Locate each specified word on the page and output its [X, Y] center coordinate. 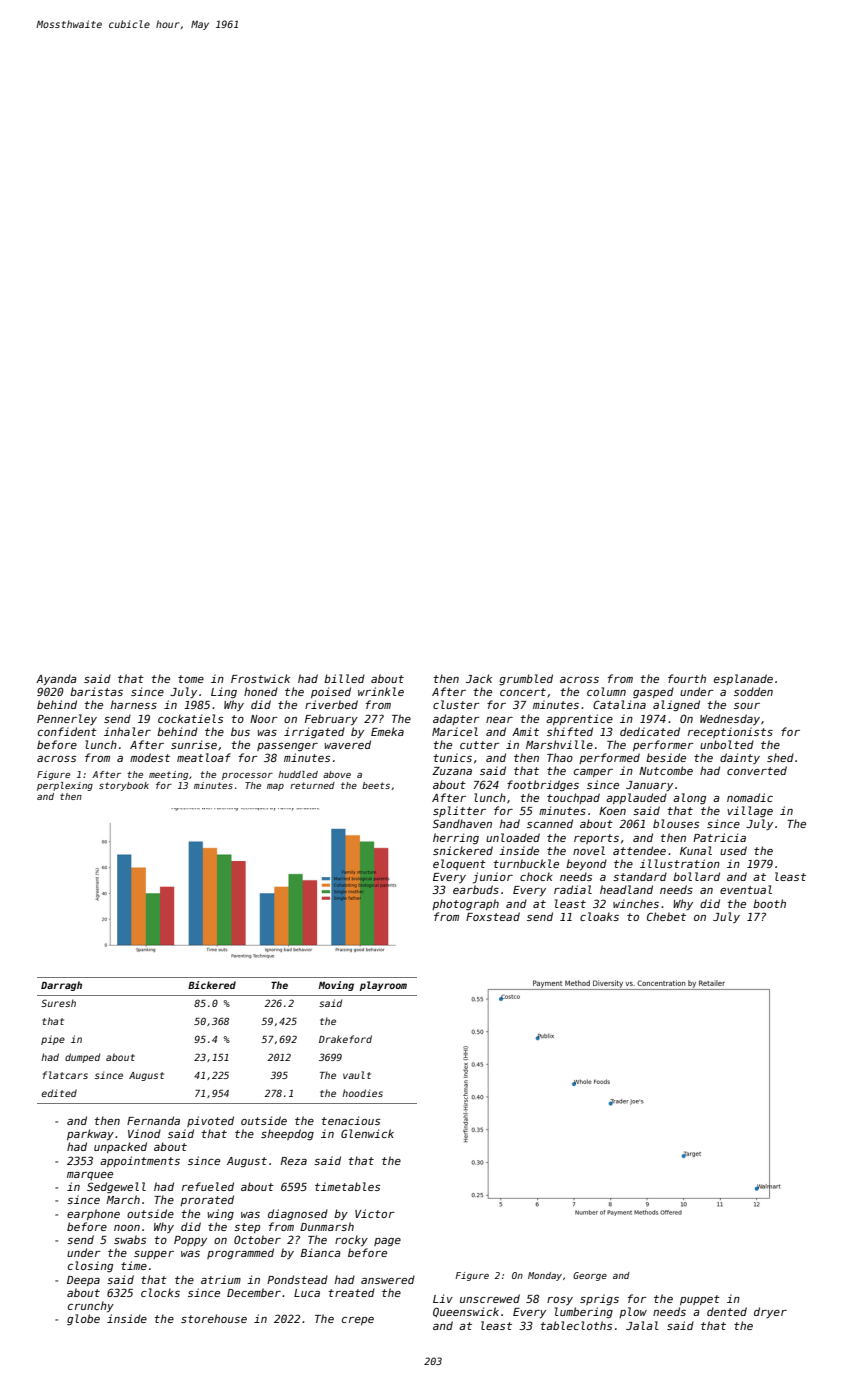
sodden [753, 691]
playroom [383, 986]
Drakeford [345, 1039]
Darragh [61, 986]
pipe [53, 1040]
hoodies [362, 1093]
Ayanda [56, 679]
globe [83, 1319]
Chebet [666, 916]
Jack [479, 678]
